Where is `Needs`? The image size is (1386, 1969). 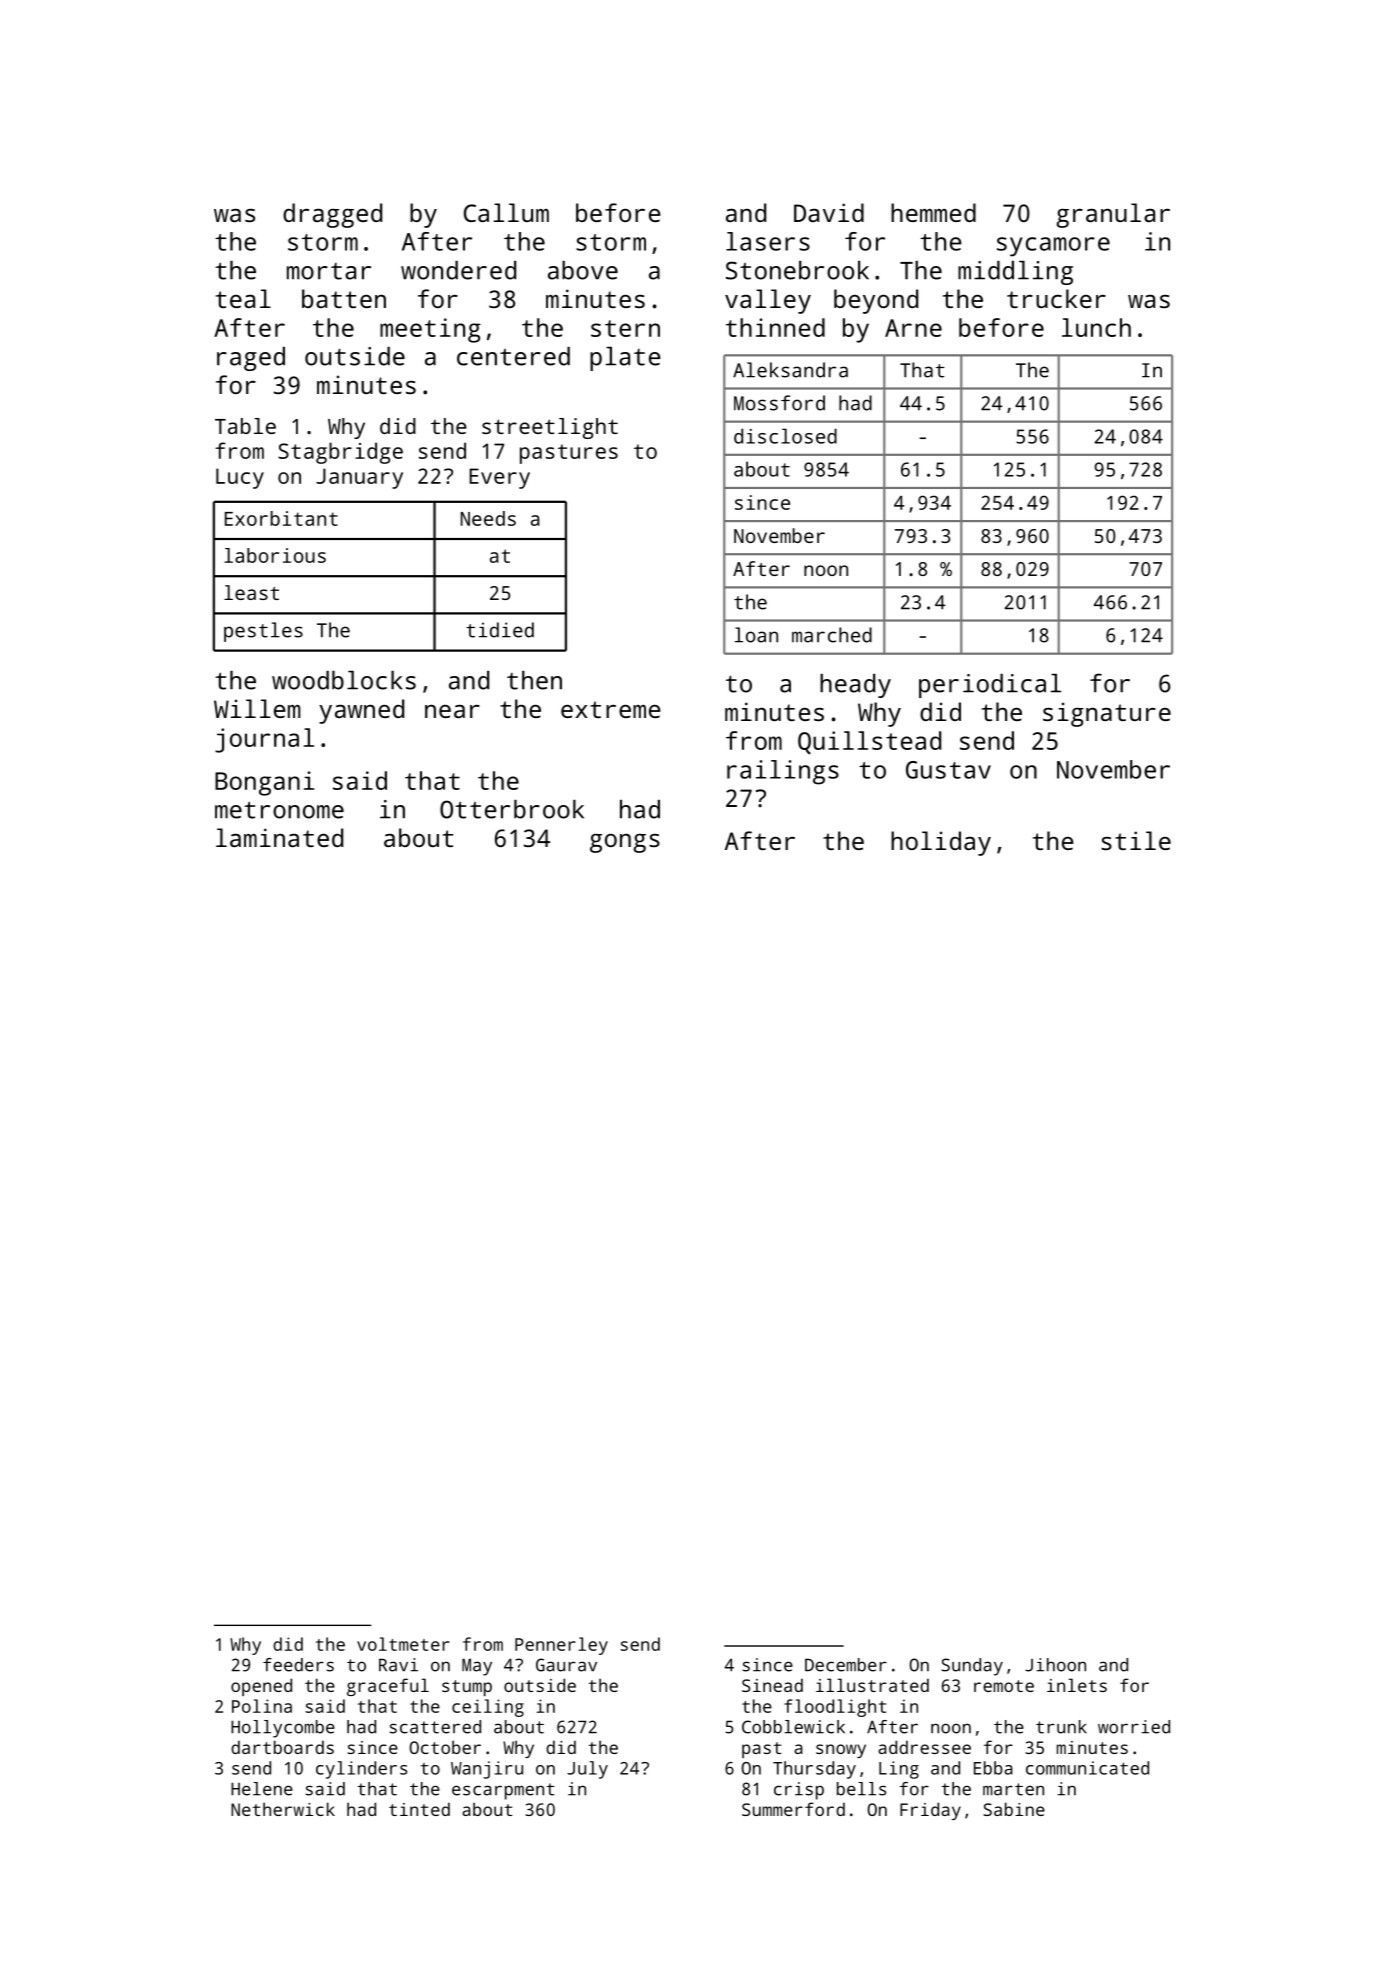 Needs is located at coordinates (488, 518).
